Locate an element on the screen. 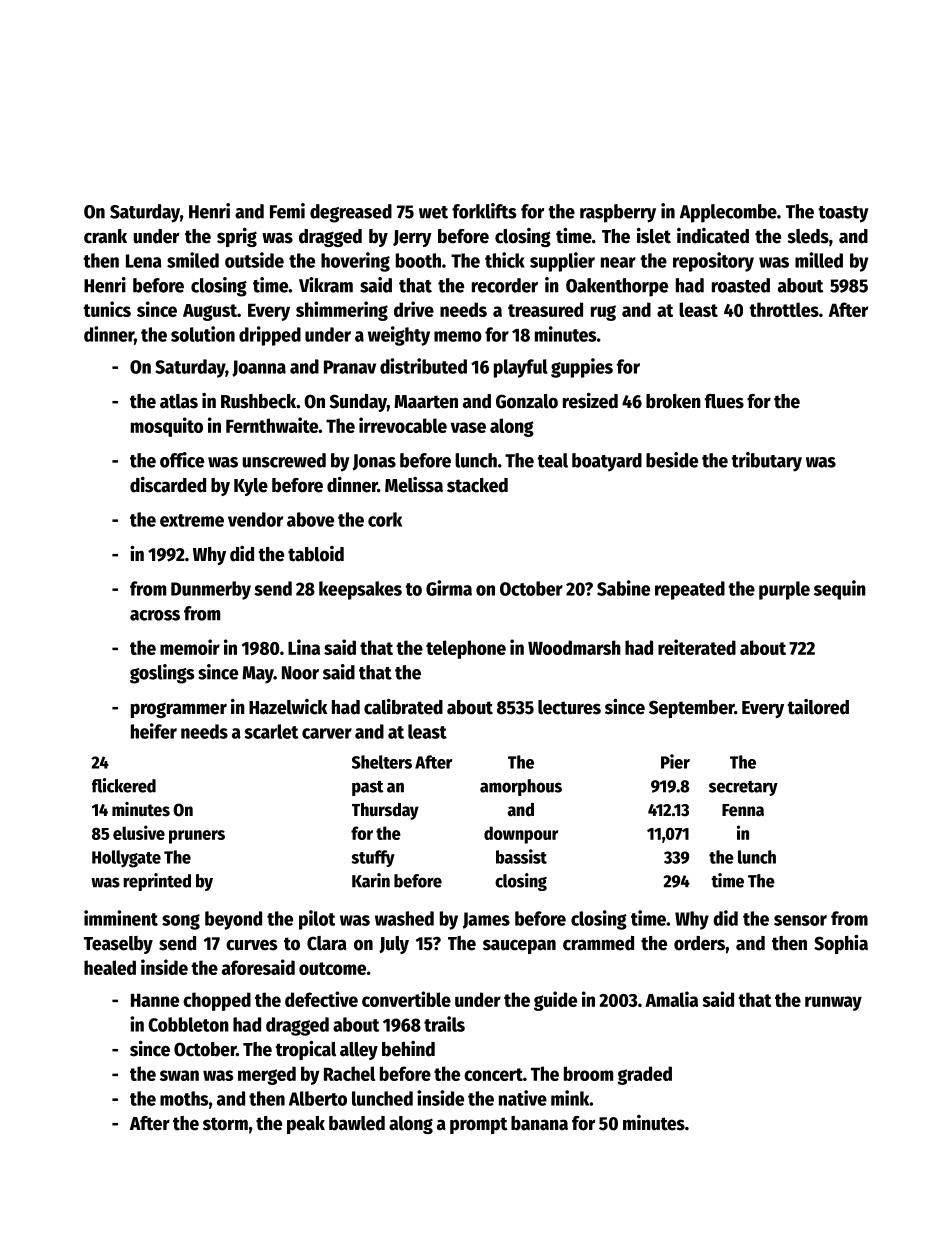 This screenshot has width=952, height=1233. Kyle is located at coordinates (251, 487).
